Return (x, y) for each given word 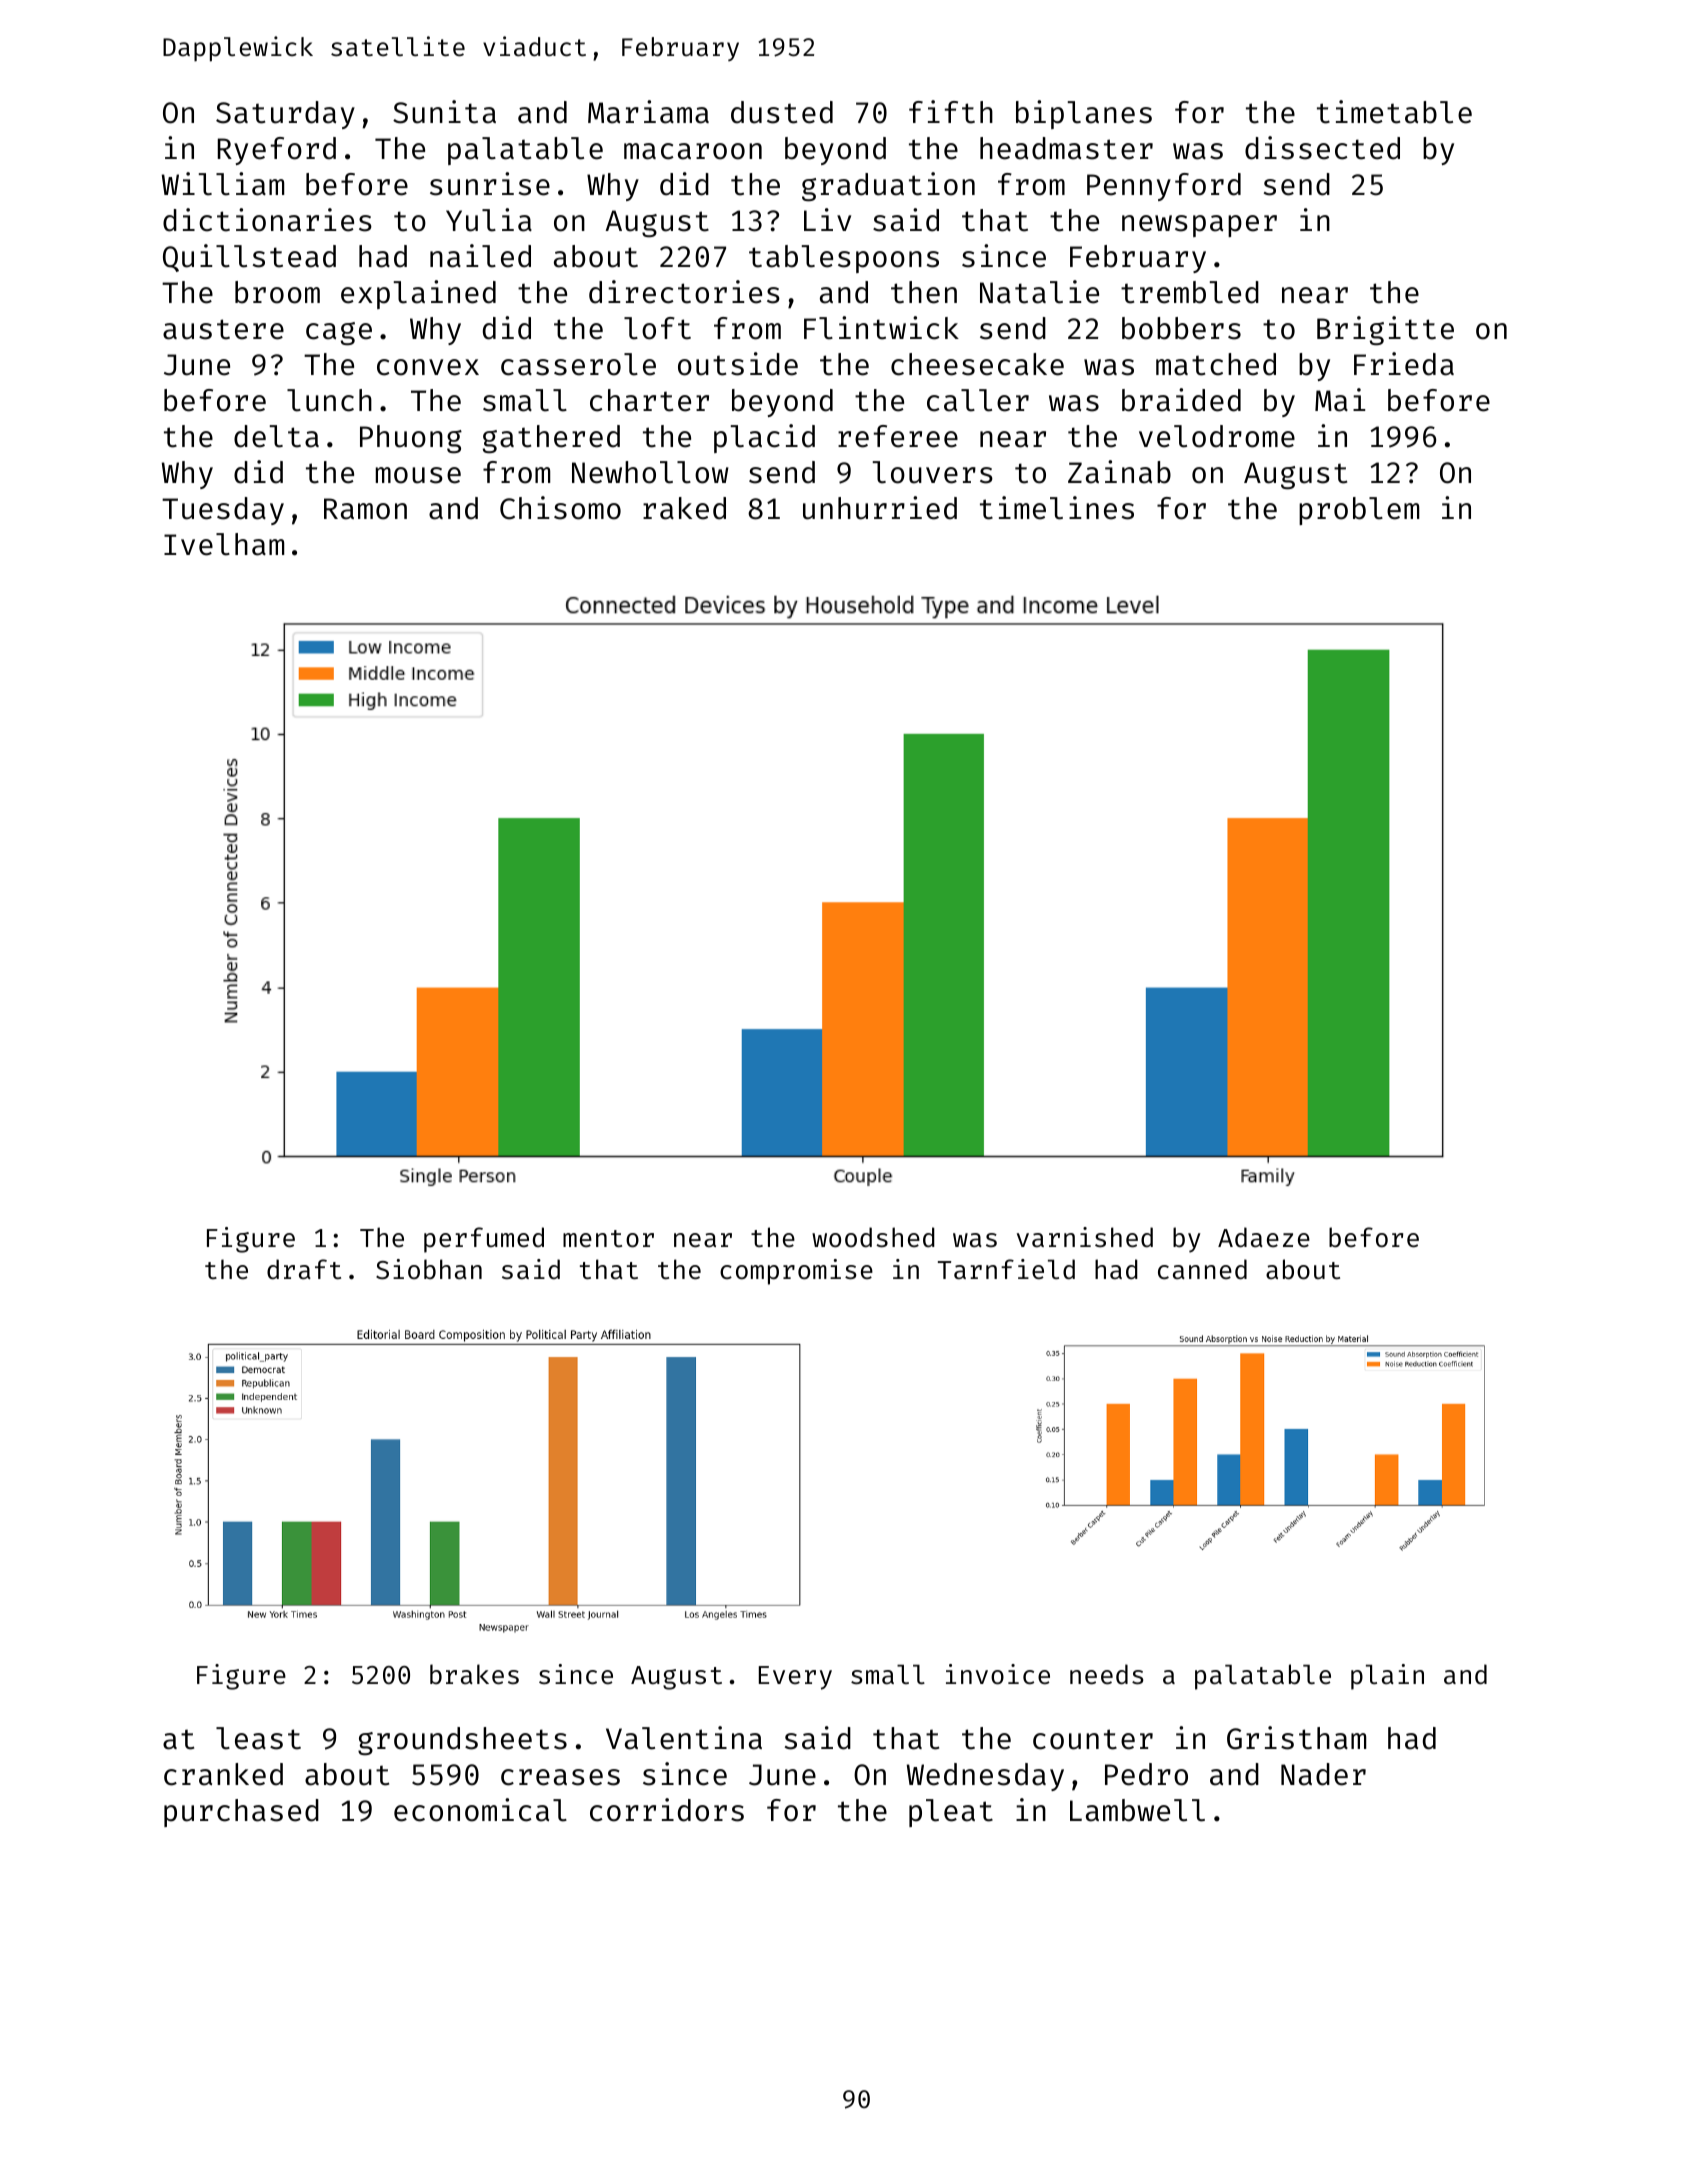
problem (1359, 511)
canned (1202, 1269)
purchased (241, 1813)
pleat (951, 1813)
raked (684, 508)
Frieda (1404, 364)
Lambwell (1137, 1810)
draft (304, 1269)
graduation (888, 187)
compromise (796, 1272)
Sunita (444, 112)
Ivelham (224, 544)
